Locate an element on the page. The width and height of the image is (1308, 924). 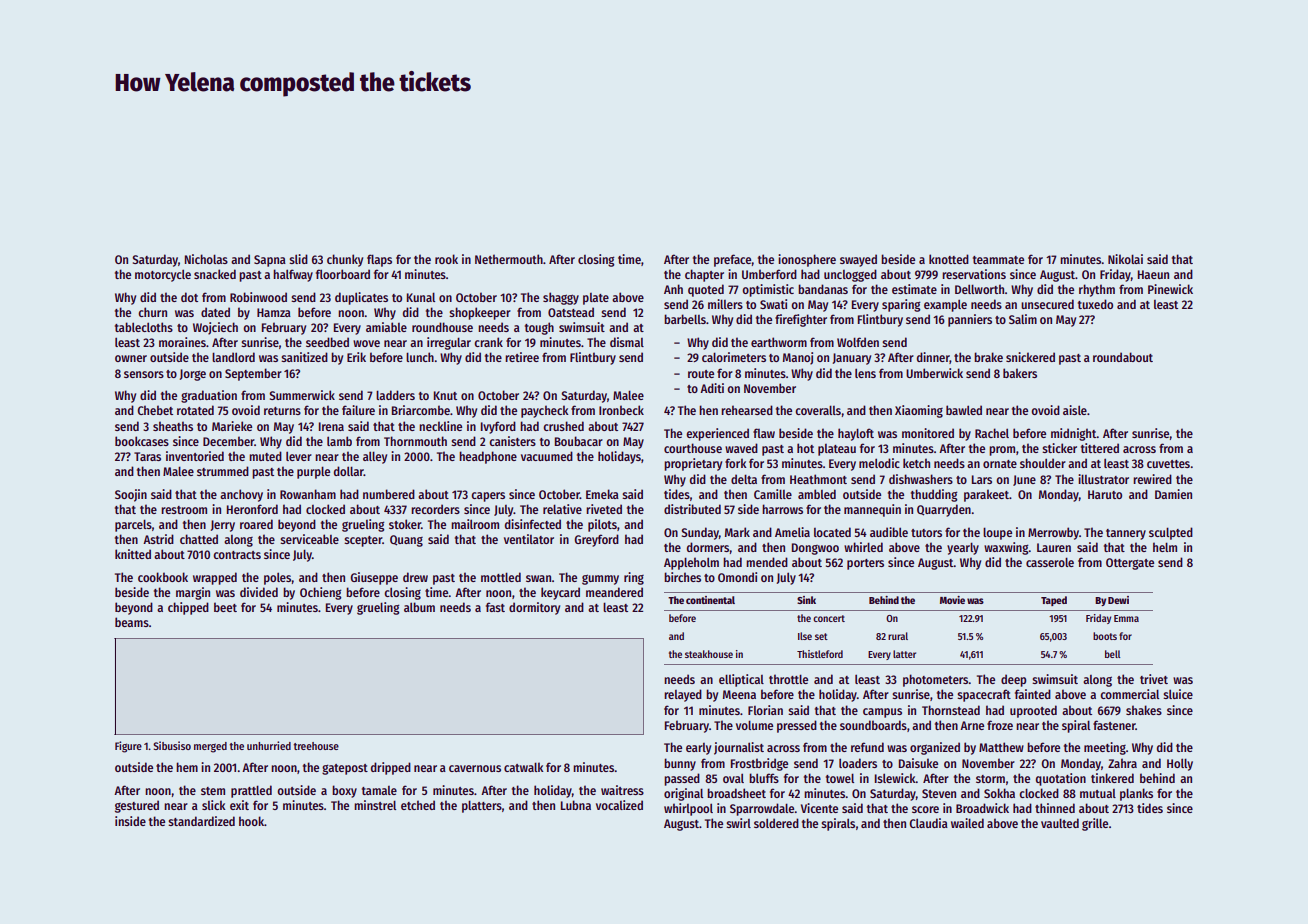
continental is located at coordinates (710, 600).
